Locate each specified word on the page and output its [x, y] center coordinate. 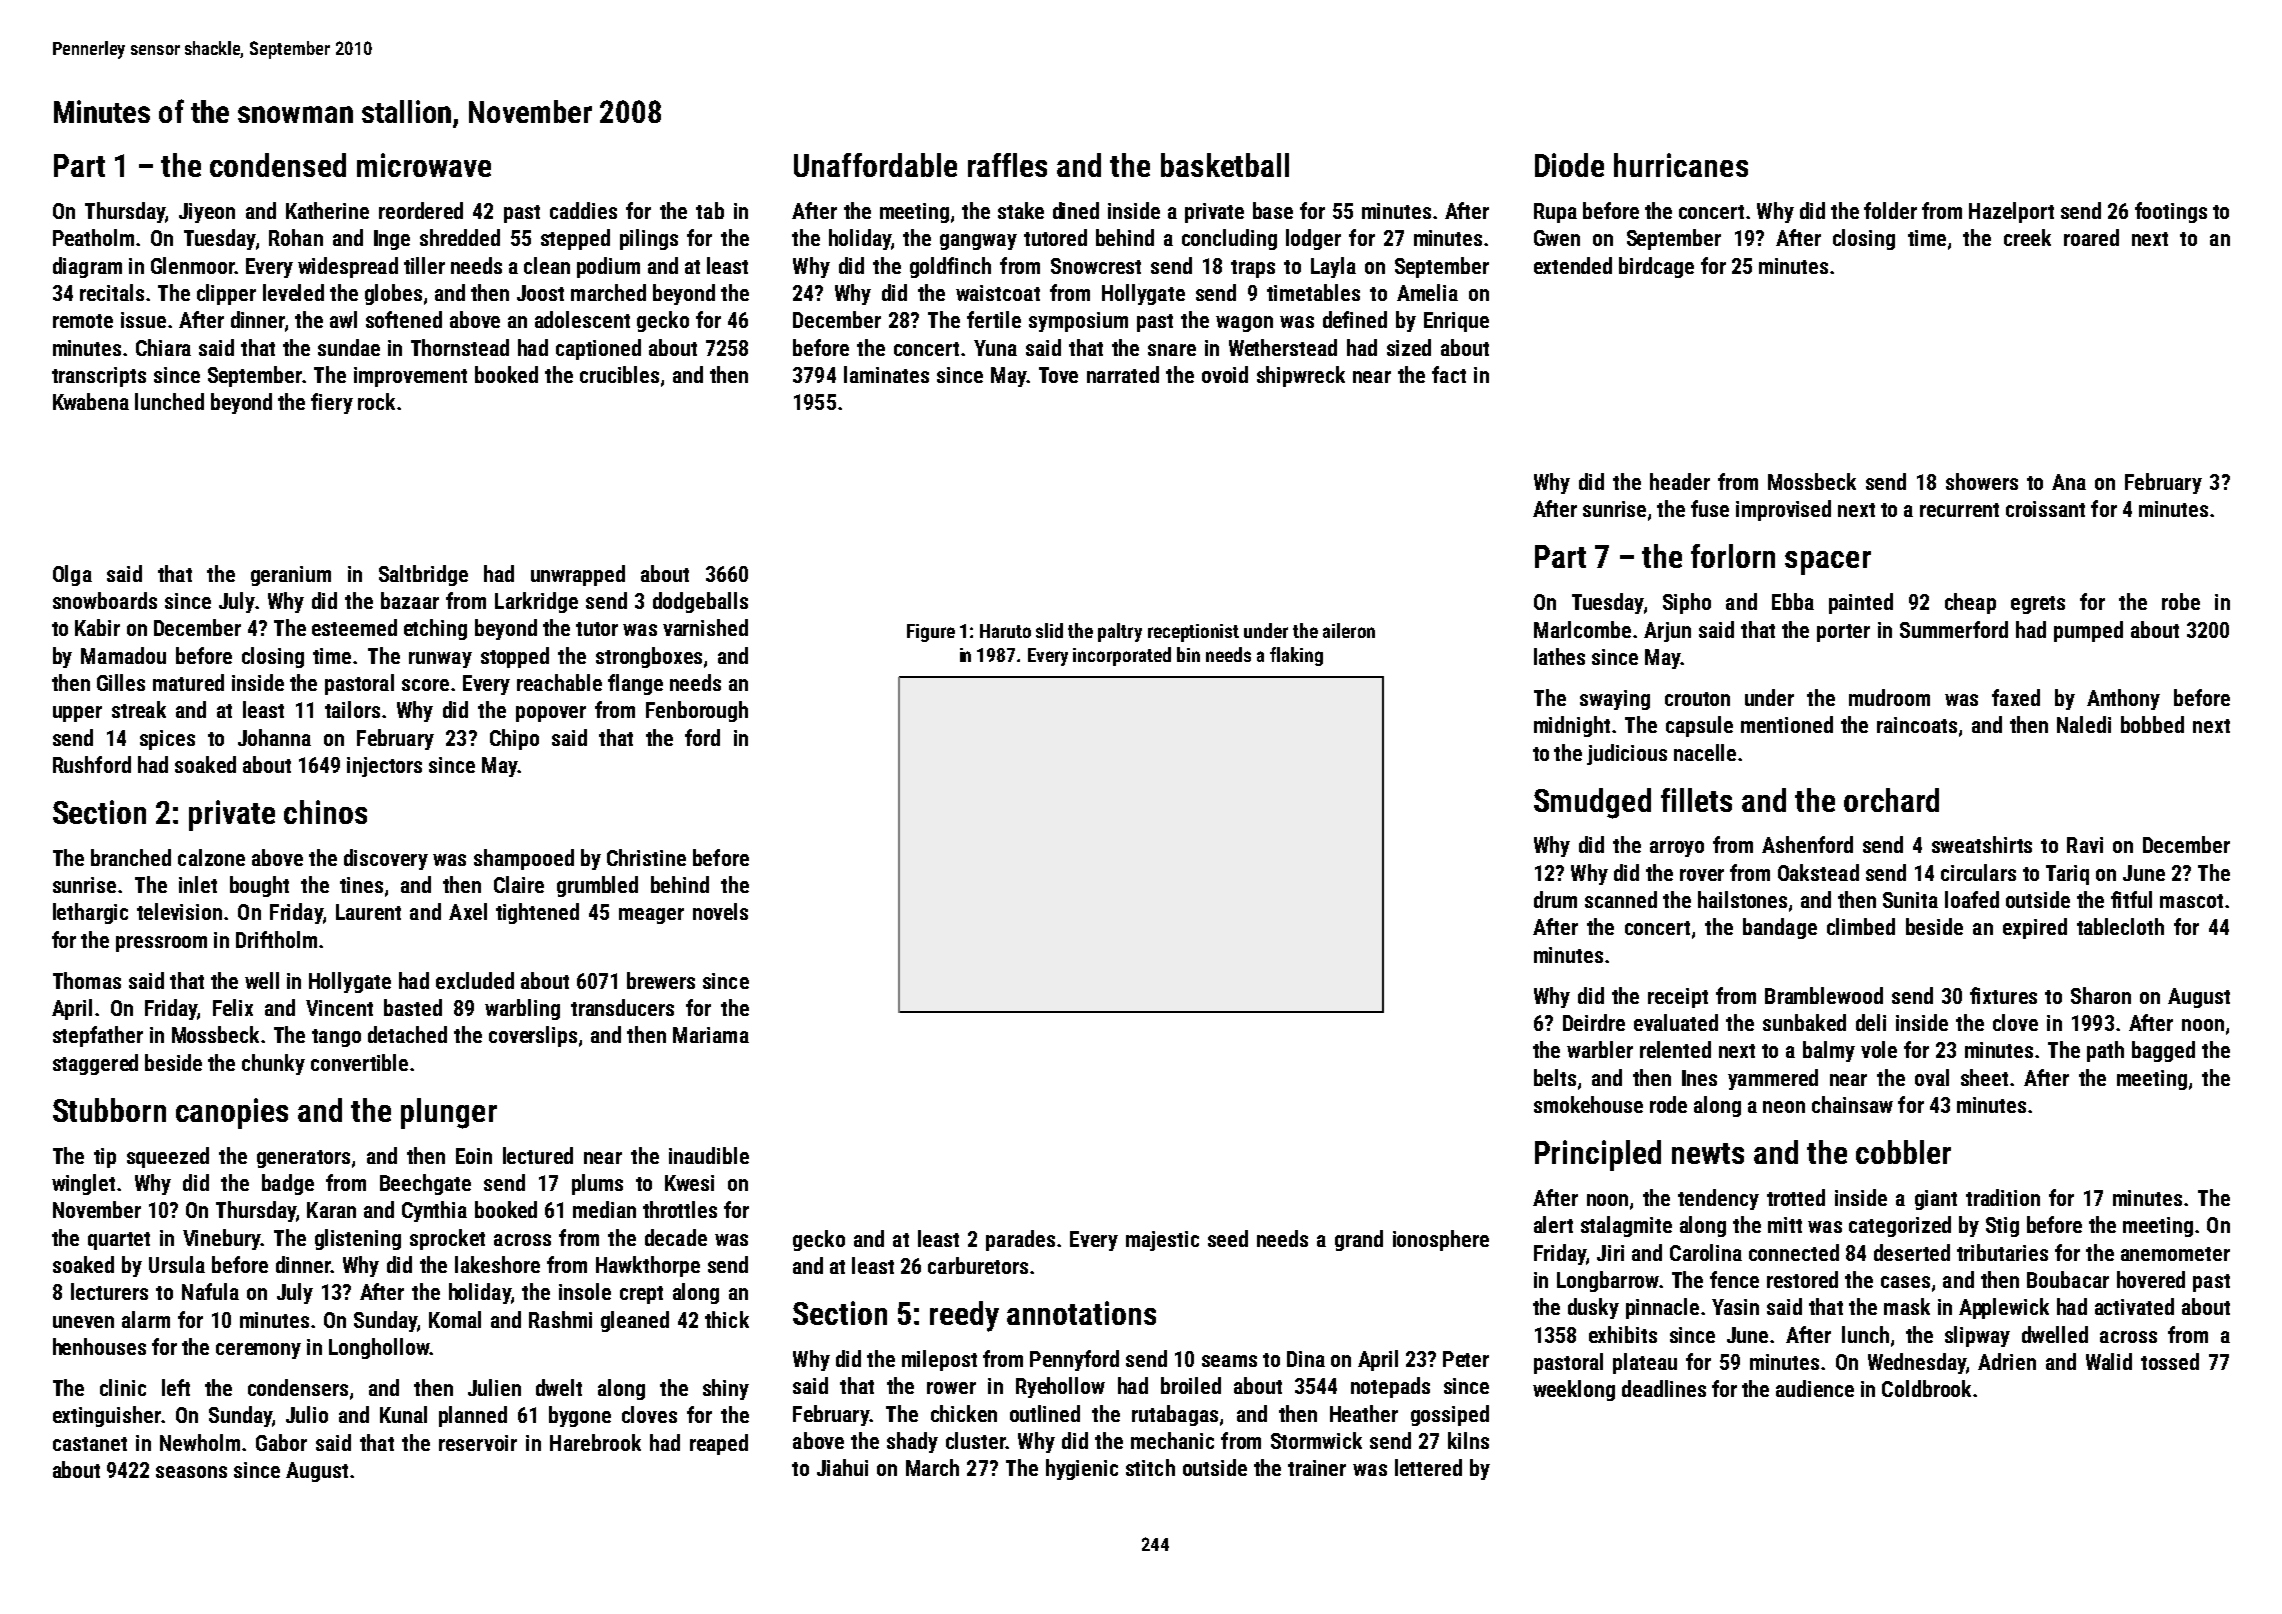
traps [1253, 269]
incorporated [1122, 656]
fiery [332, 403]
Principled [1598, 1155]
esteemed [354, 627]
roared [2091, 237]
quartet [119, 1241]
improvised [1783, 510]
